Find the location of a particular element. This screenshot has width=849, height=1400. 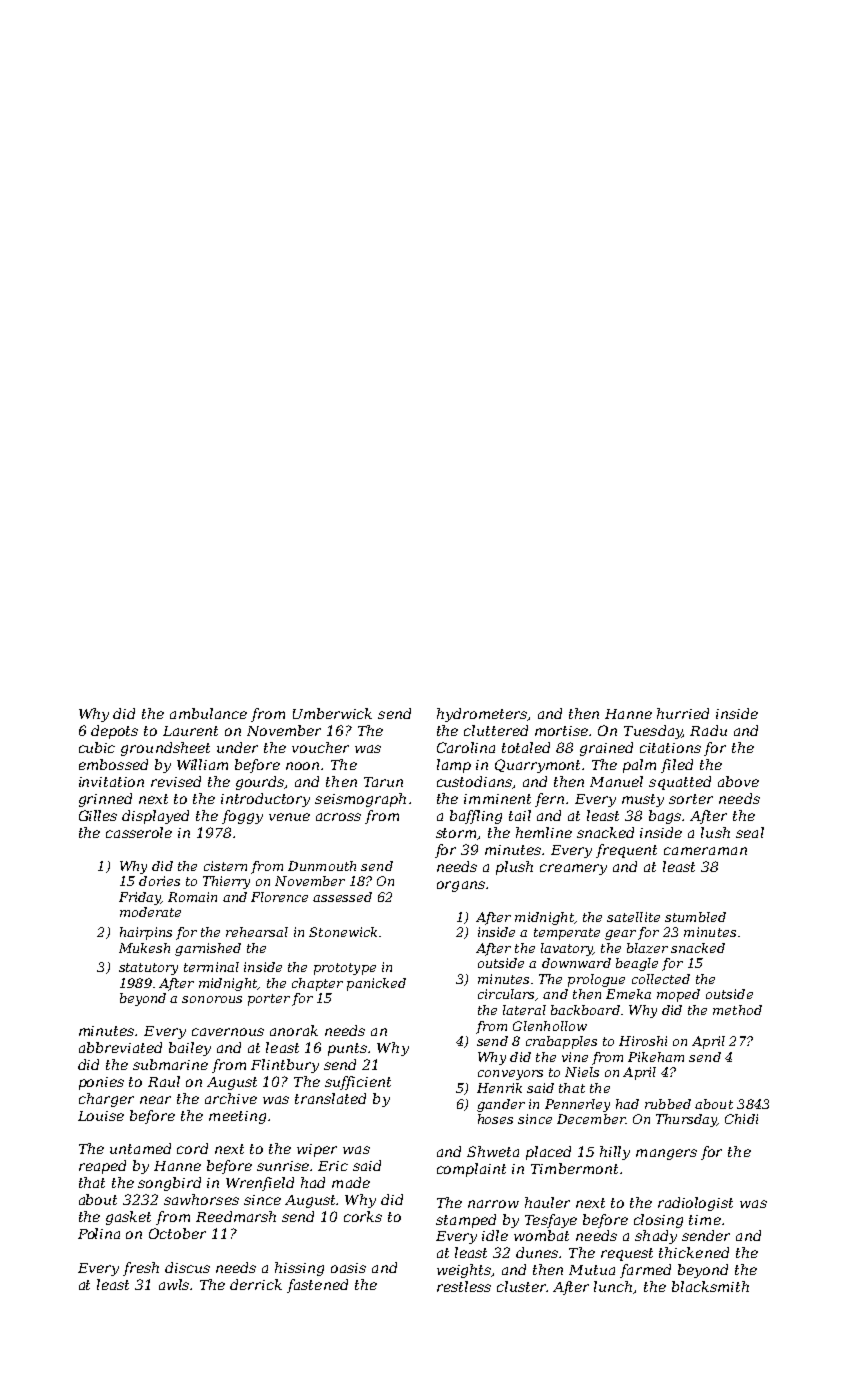

Pikeham is located at coordinates (656, 1057).
